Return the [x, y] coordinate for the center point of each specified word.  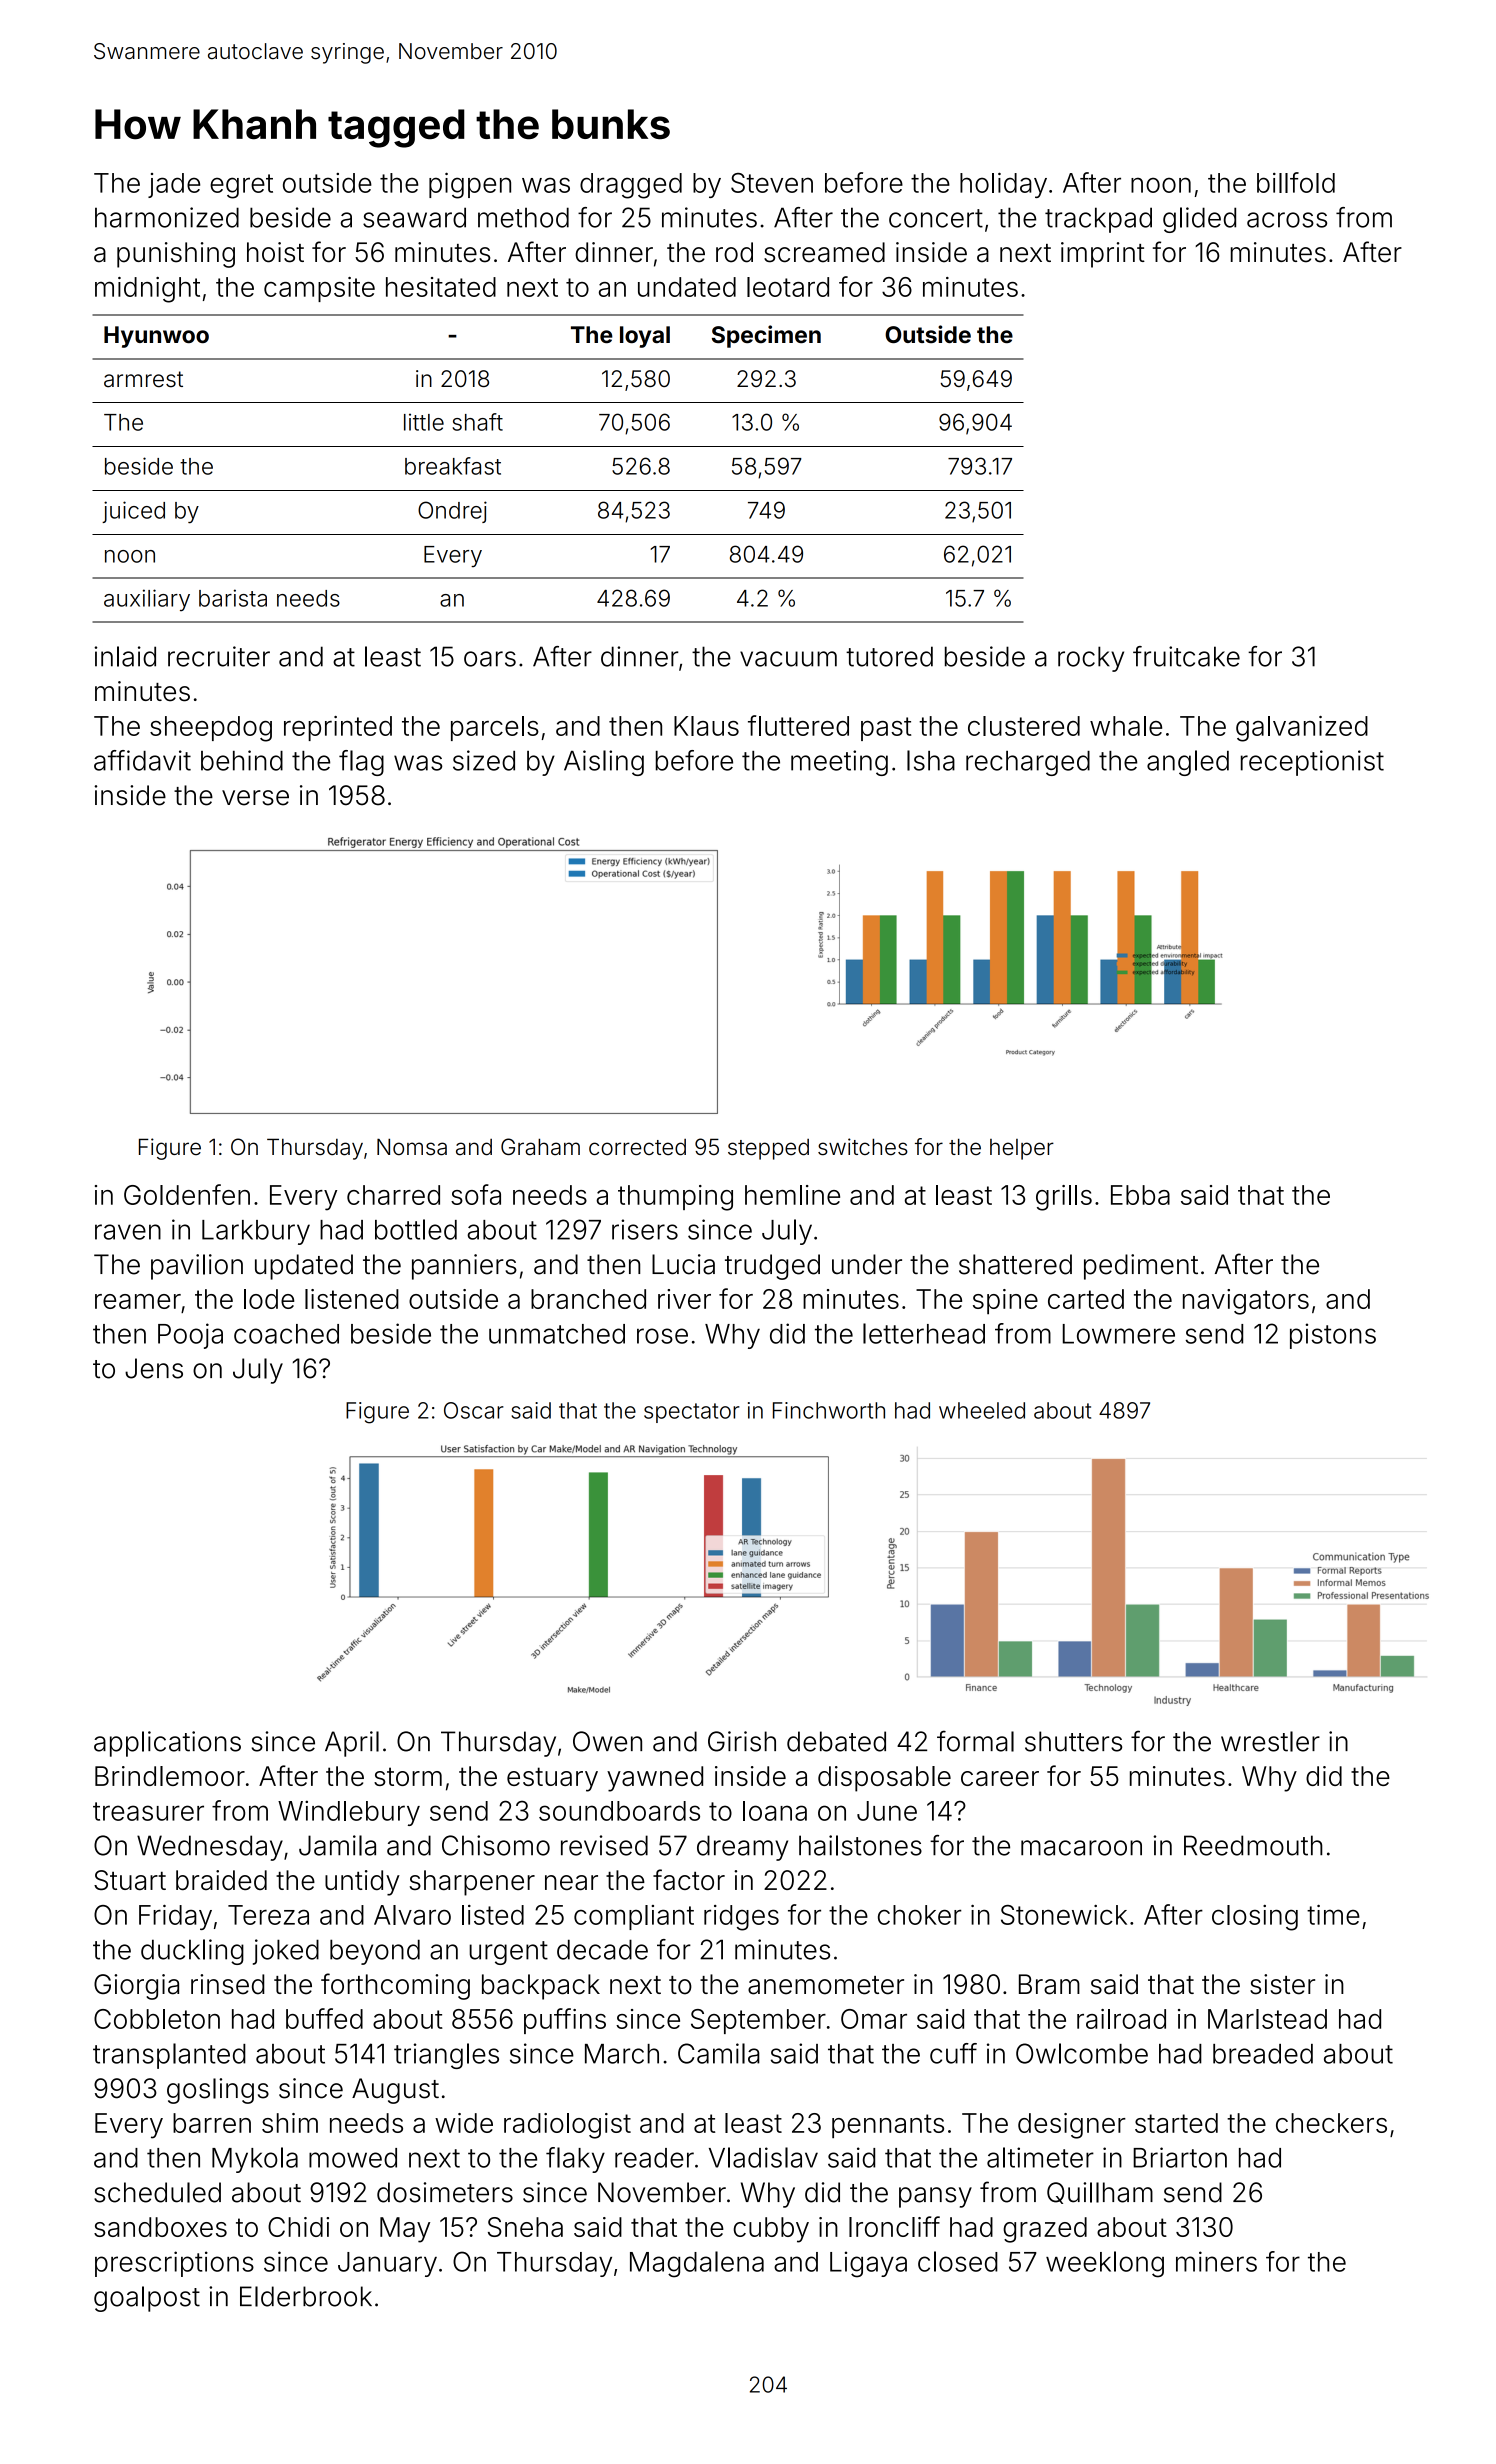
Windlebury [349, 1813]
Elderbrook [306, 2296]
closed [958, 2261]
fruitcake [1186, 656]
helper [1022, 1149]
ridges [741, 1918]
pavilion [197, 1267]
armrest [143, 379]
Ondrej [452, 512]
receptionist [1312, 763]
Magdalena [697, 2264]
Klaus [706, 726]
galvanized [1302, 729]
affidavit [142, 760]
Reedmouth [1253, 1845]
